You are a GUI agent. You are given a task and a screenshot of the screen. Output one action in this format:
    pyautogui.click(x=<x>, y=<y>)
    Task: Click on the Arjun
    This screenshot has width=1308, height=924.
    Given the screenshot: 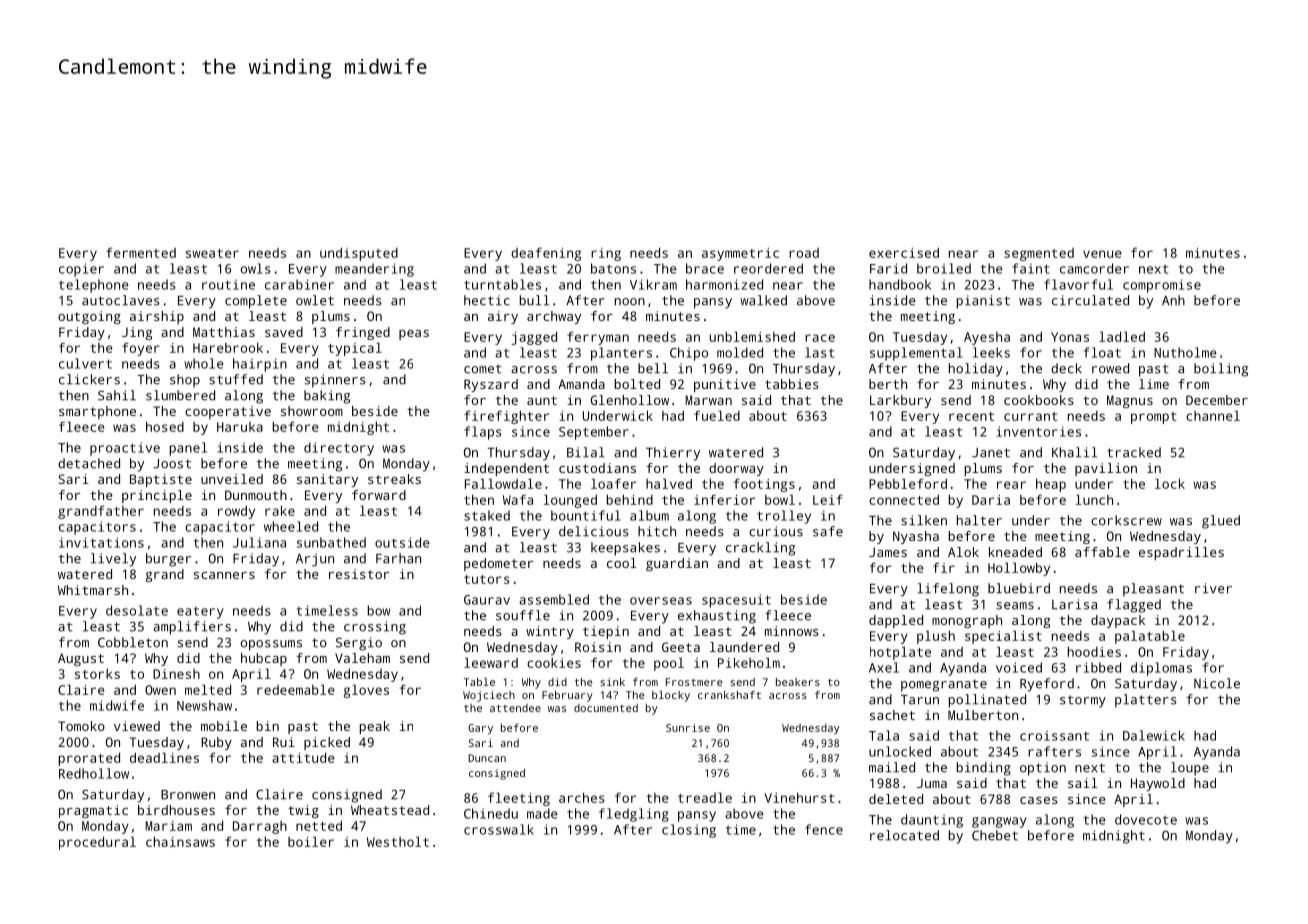 What is the action you would take?
    pyautogui.click(x=315, y=560)
